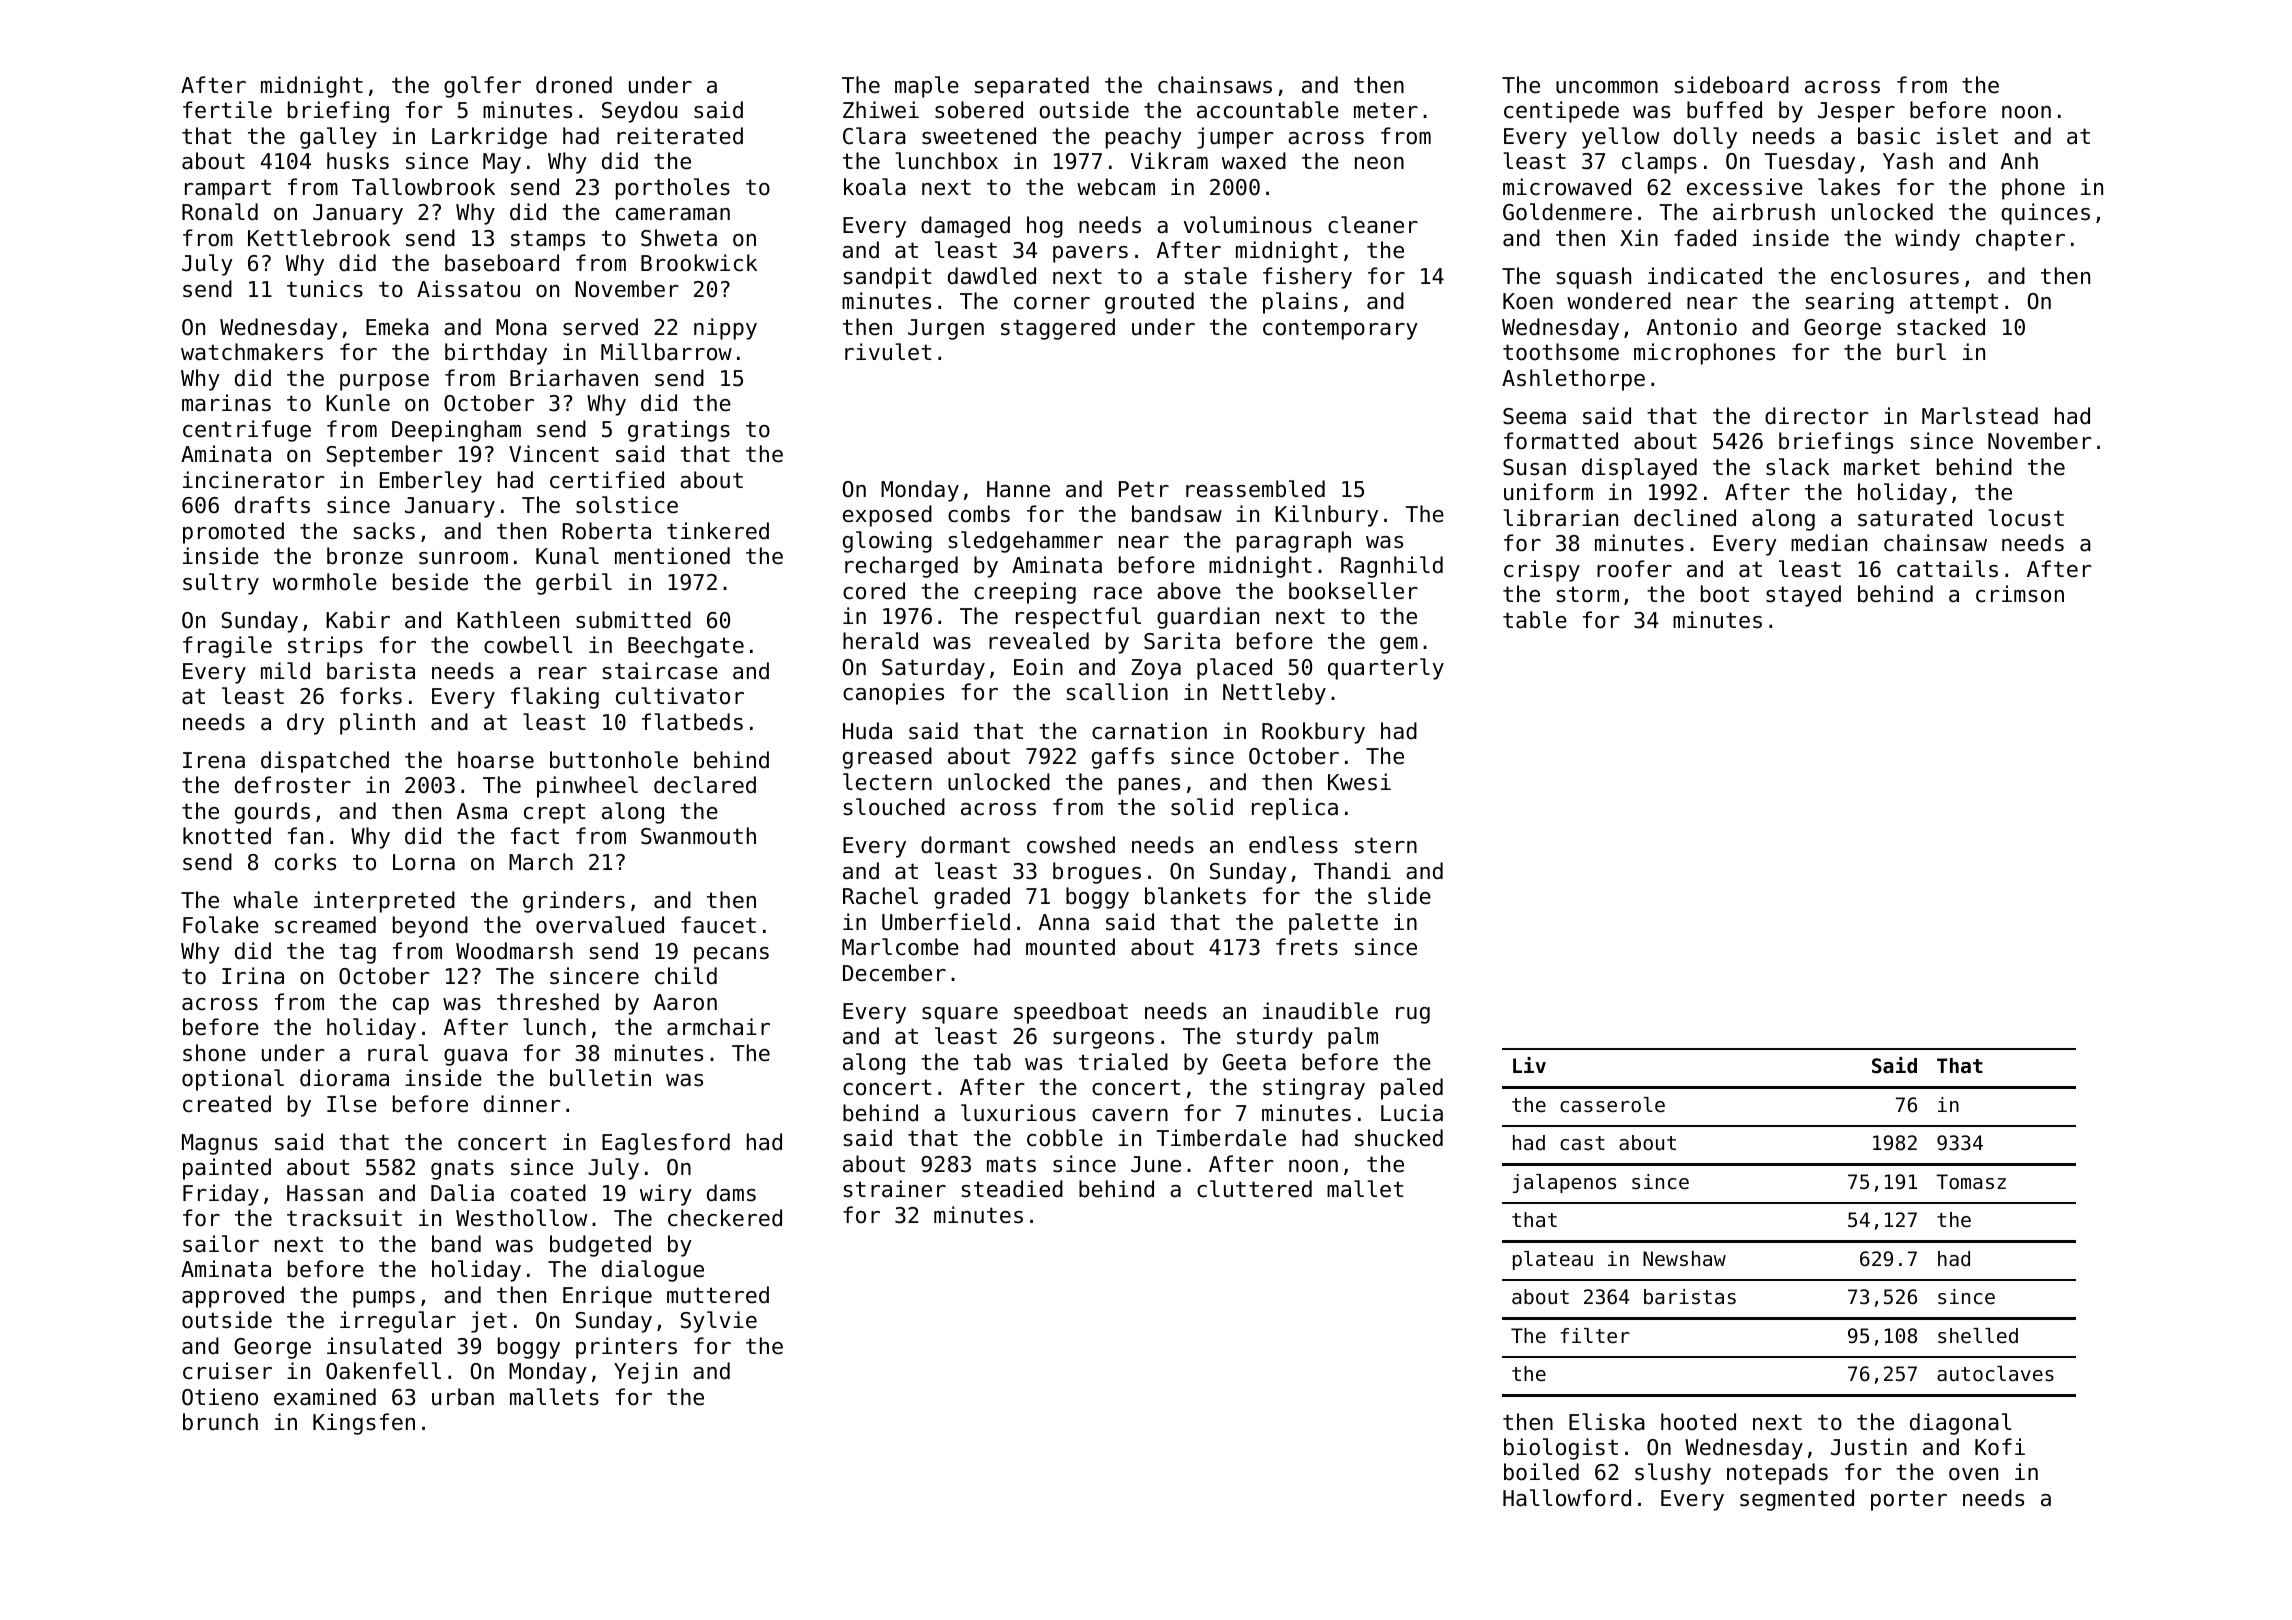 The image size is (2292, 1620). What do you see at coordinates (1978, 1336) in the screenshot?
I see `shelled` at bounding box center [1978, 1336].
